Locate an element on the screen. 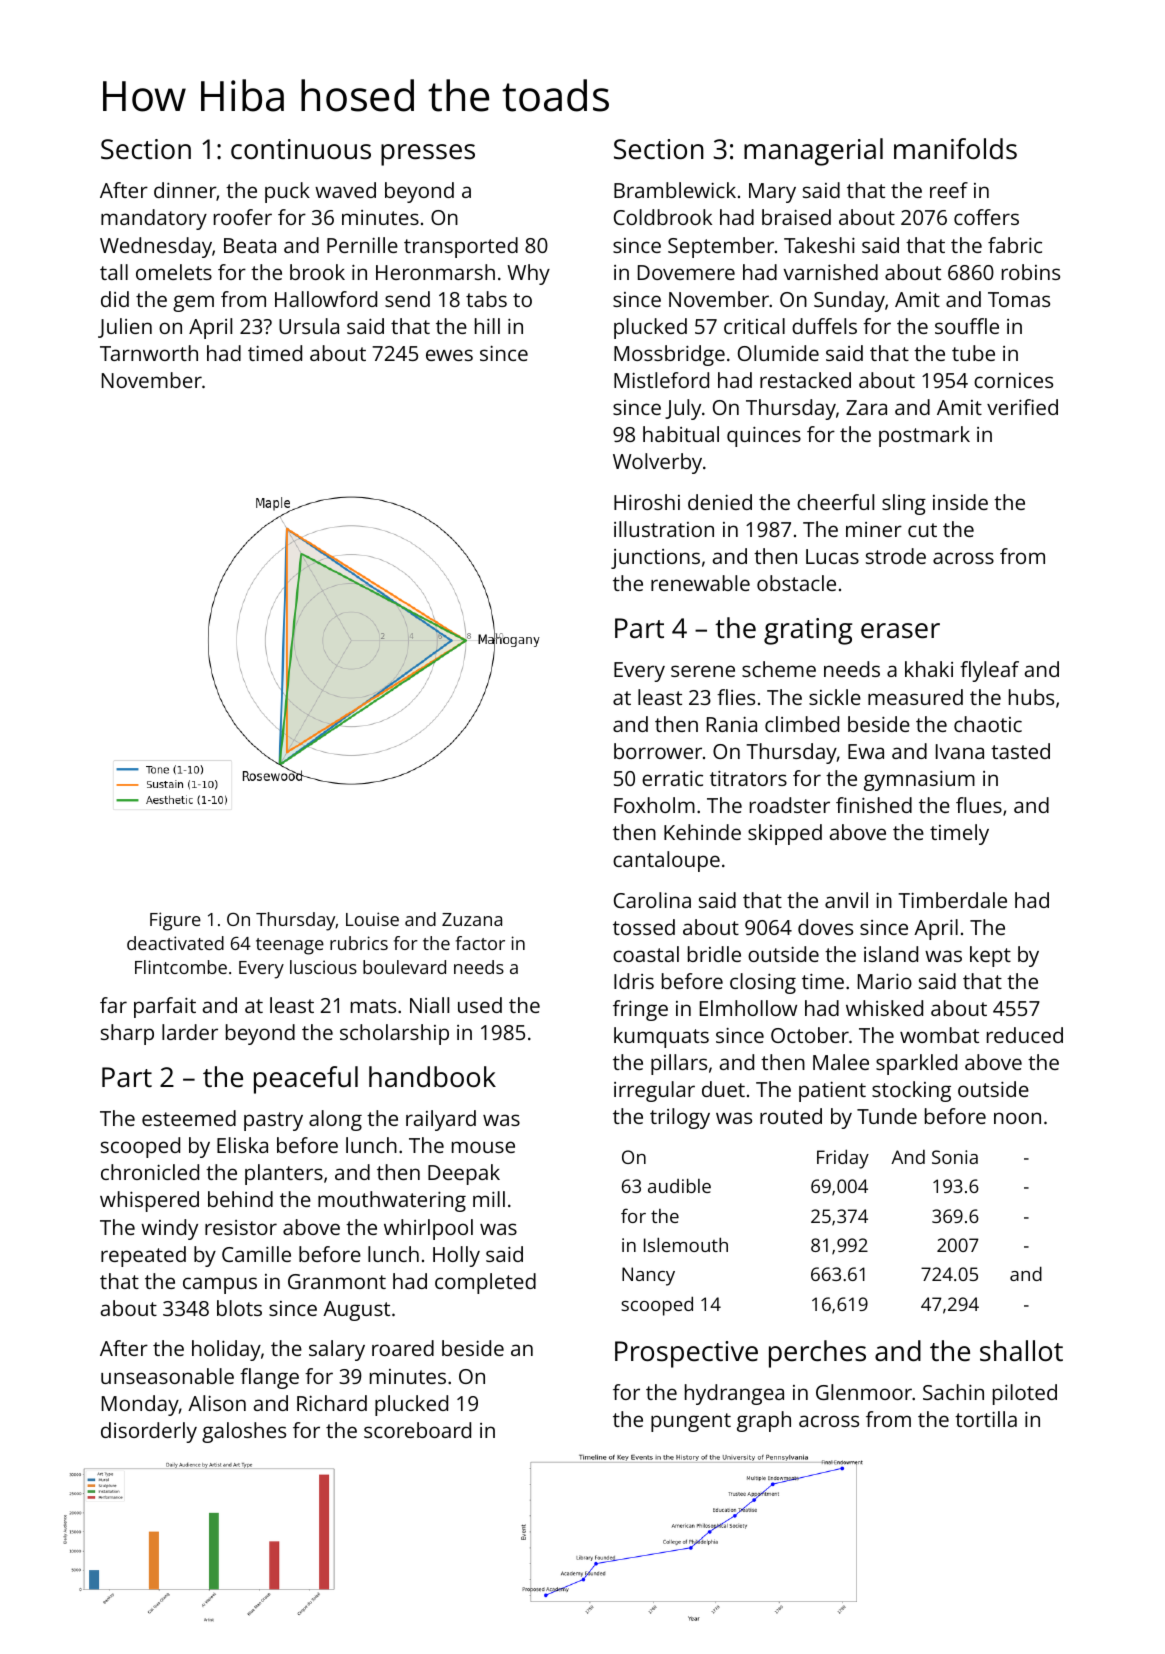 The height and width of the screenshot is (1654, 1165). habitual is located at coordinates (681, 434).
